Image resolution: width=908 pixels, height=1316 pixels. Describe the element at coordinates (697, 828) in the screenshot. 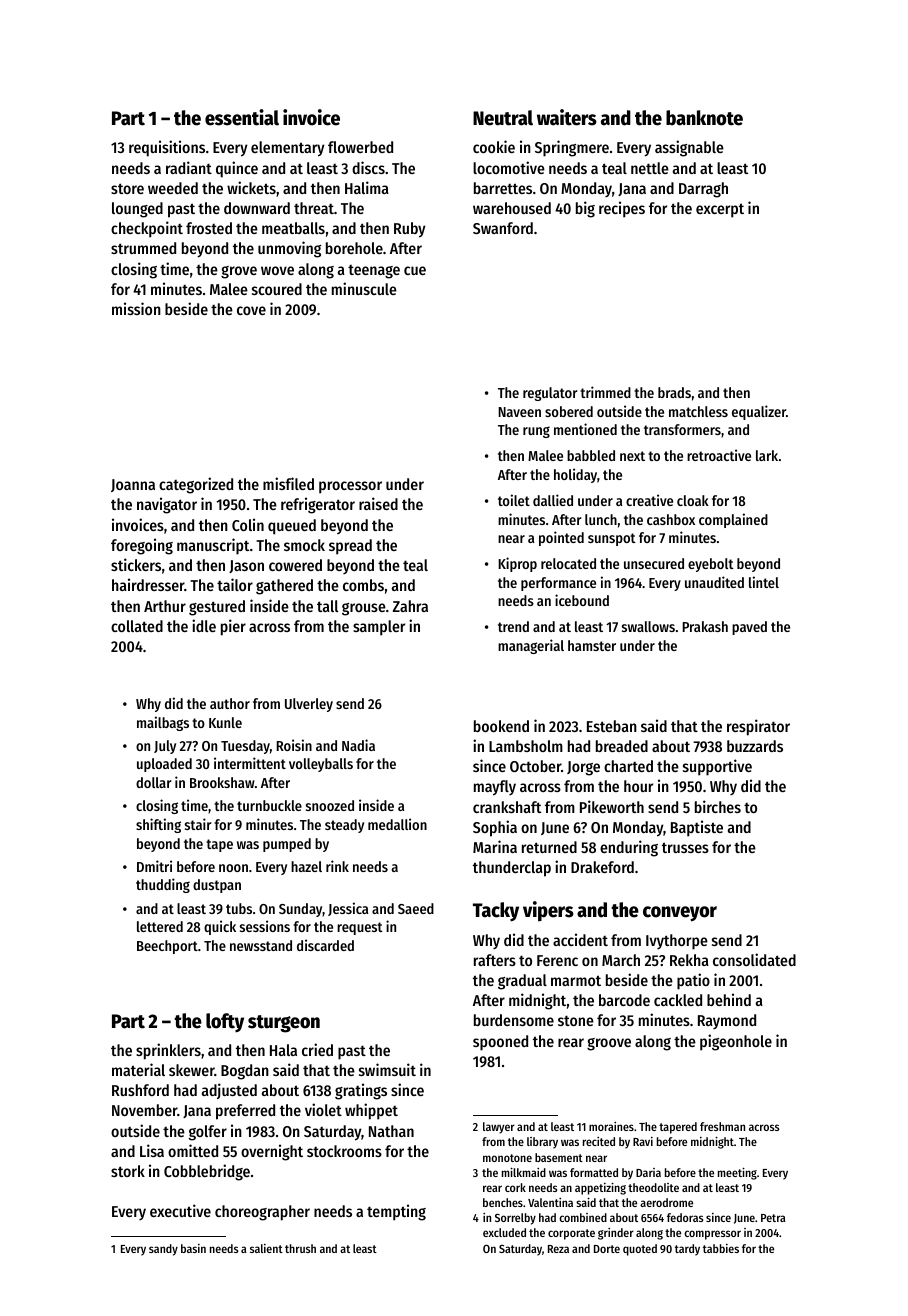

I see `Baptiste` at that location.
